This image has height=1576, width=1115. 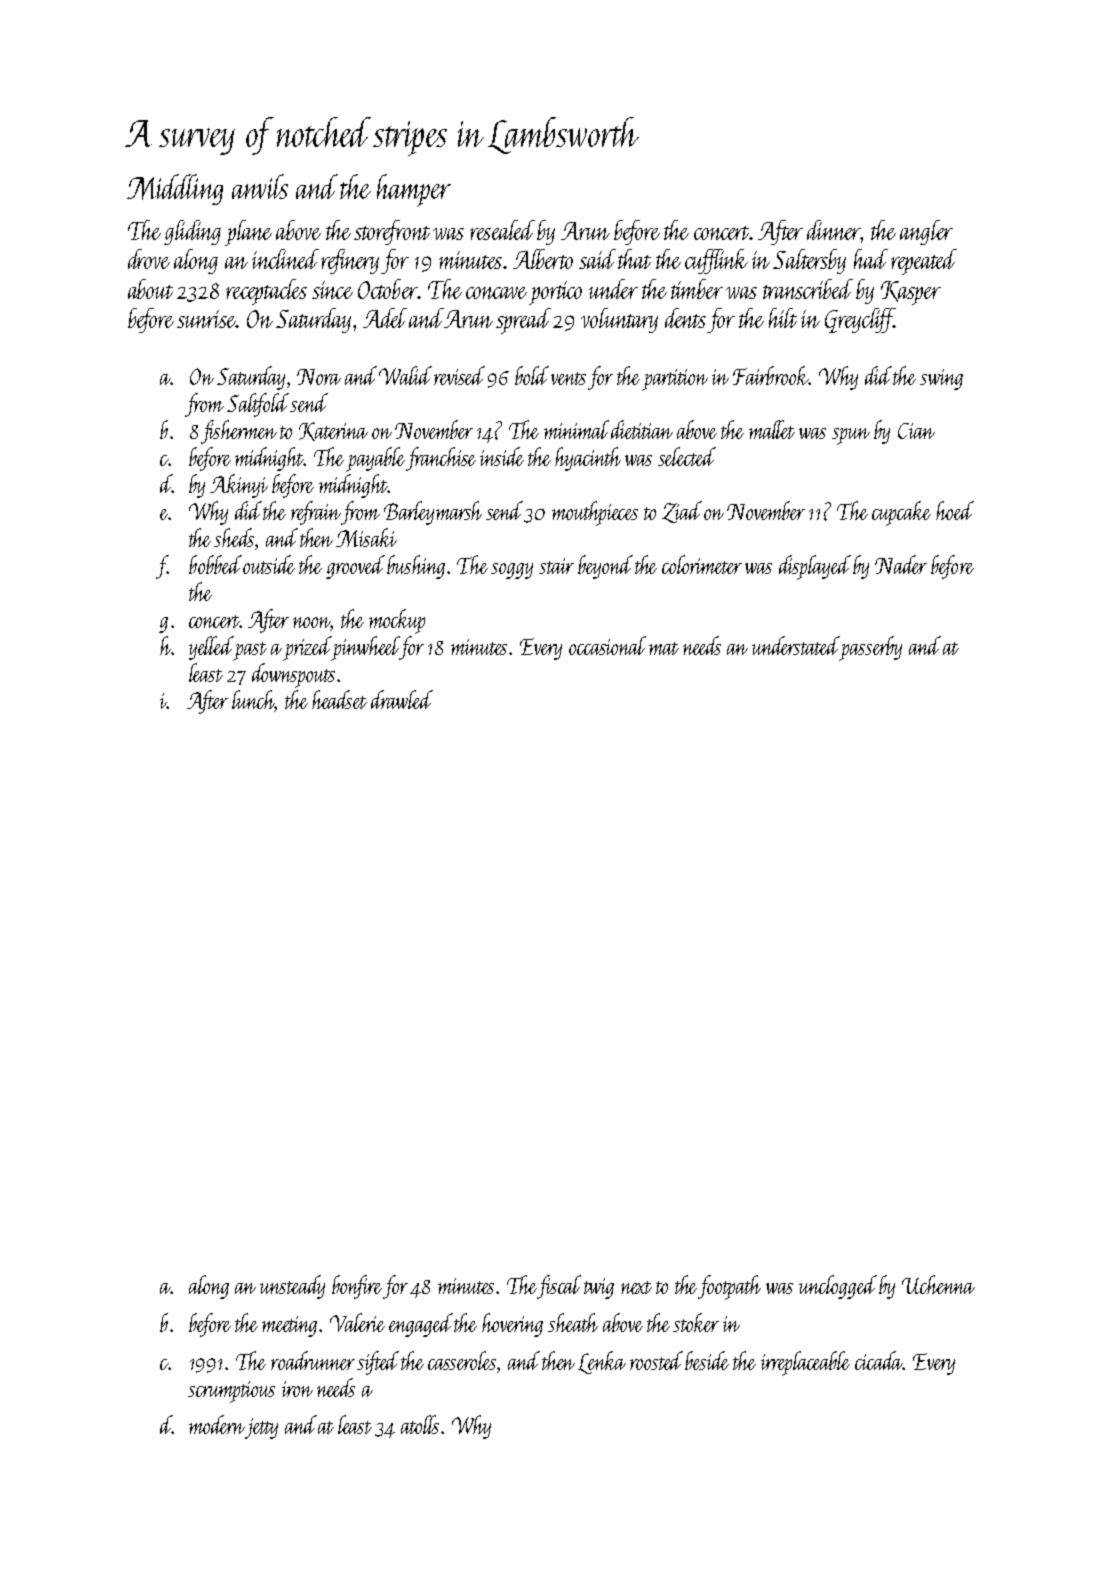 I want to click on revised, so click(x=459, y=375).
